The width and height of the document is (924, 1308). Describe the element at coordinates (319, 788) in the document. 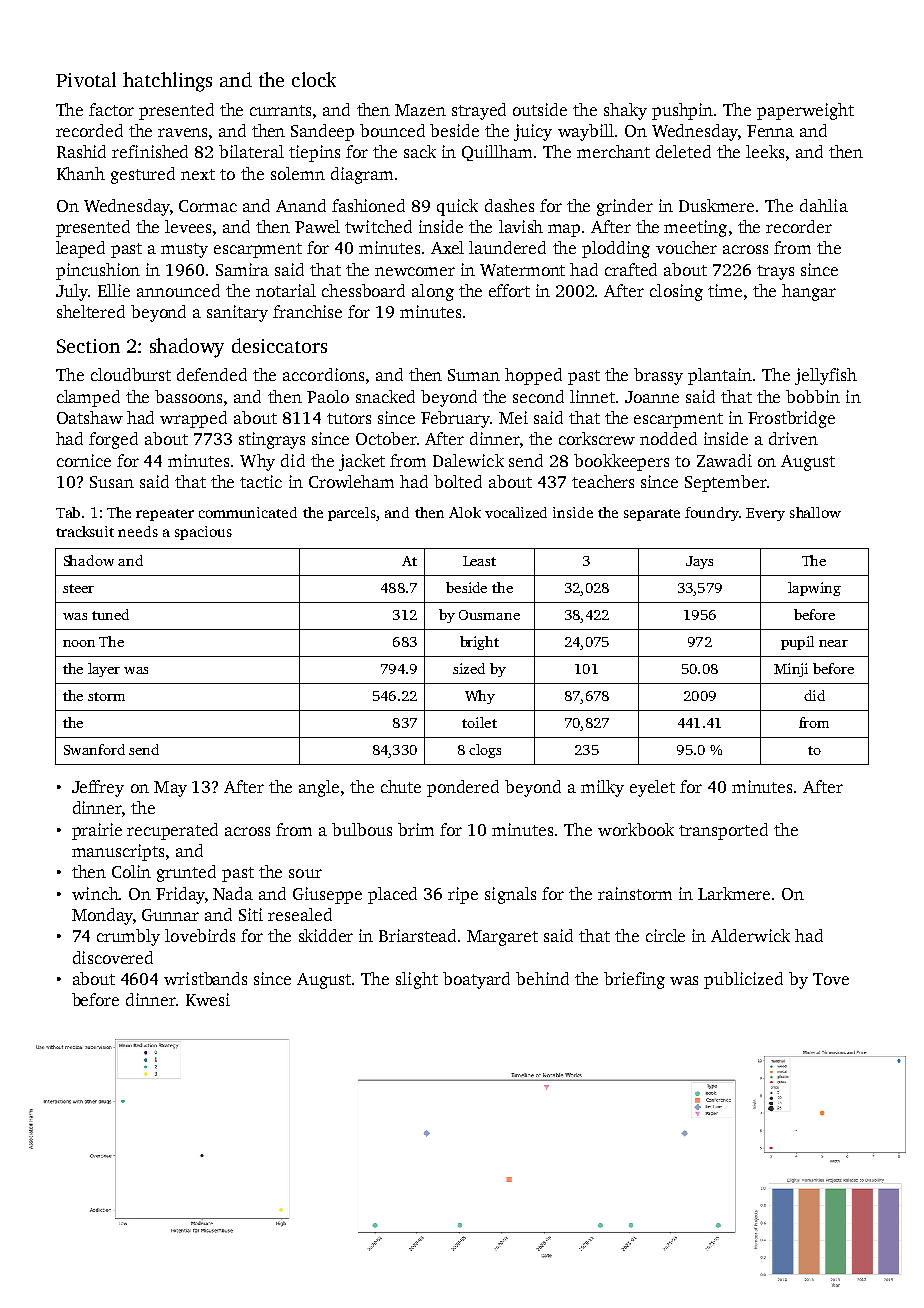

I see `angle` at that location.
